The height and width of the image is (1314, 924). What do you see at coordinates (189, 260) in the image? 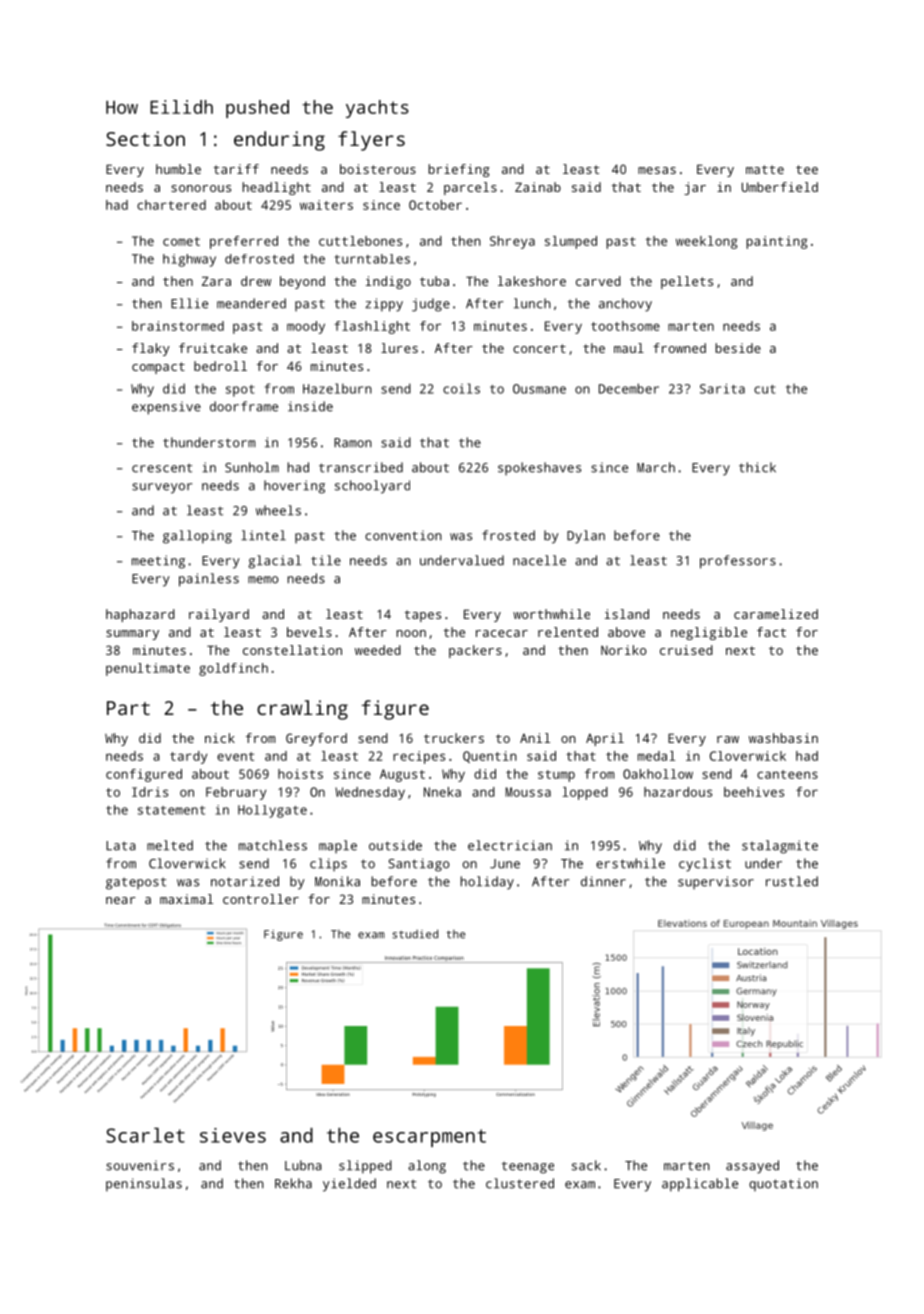
I see `highway` at bounding box center [189, 260].
